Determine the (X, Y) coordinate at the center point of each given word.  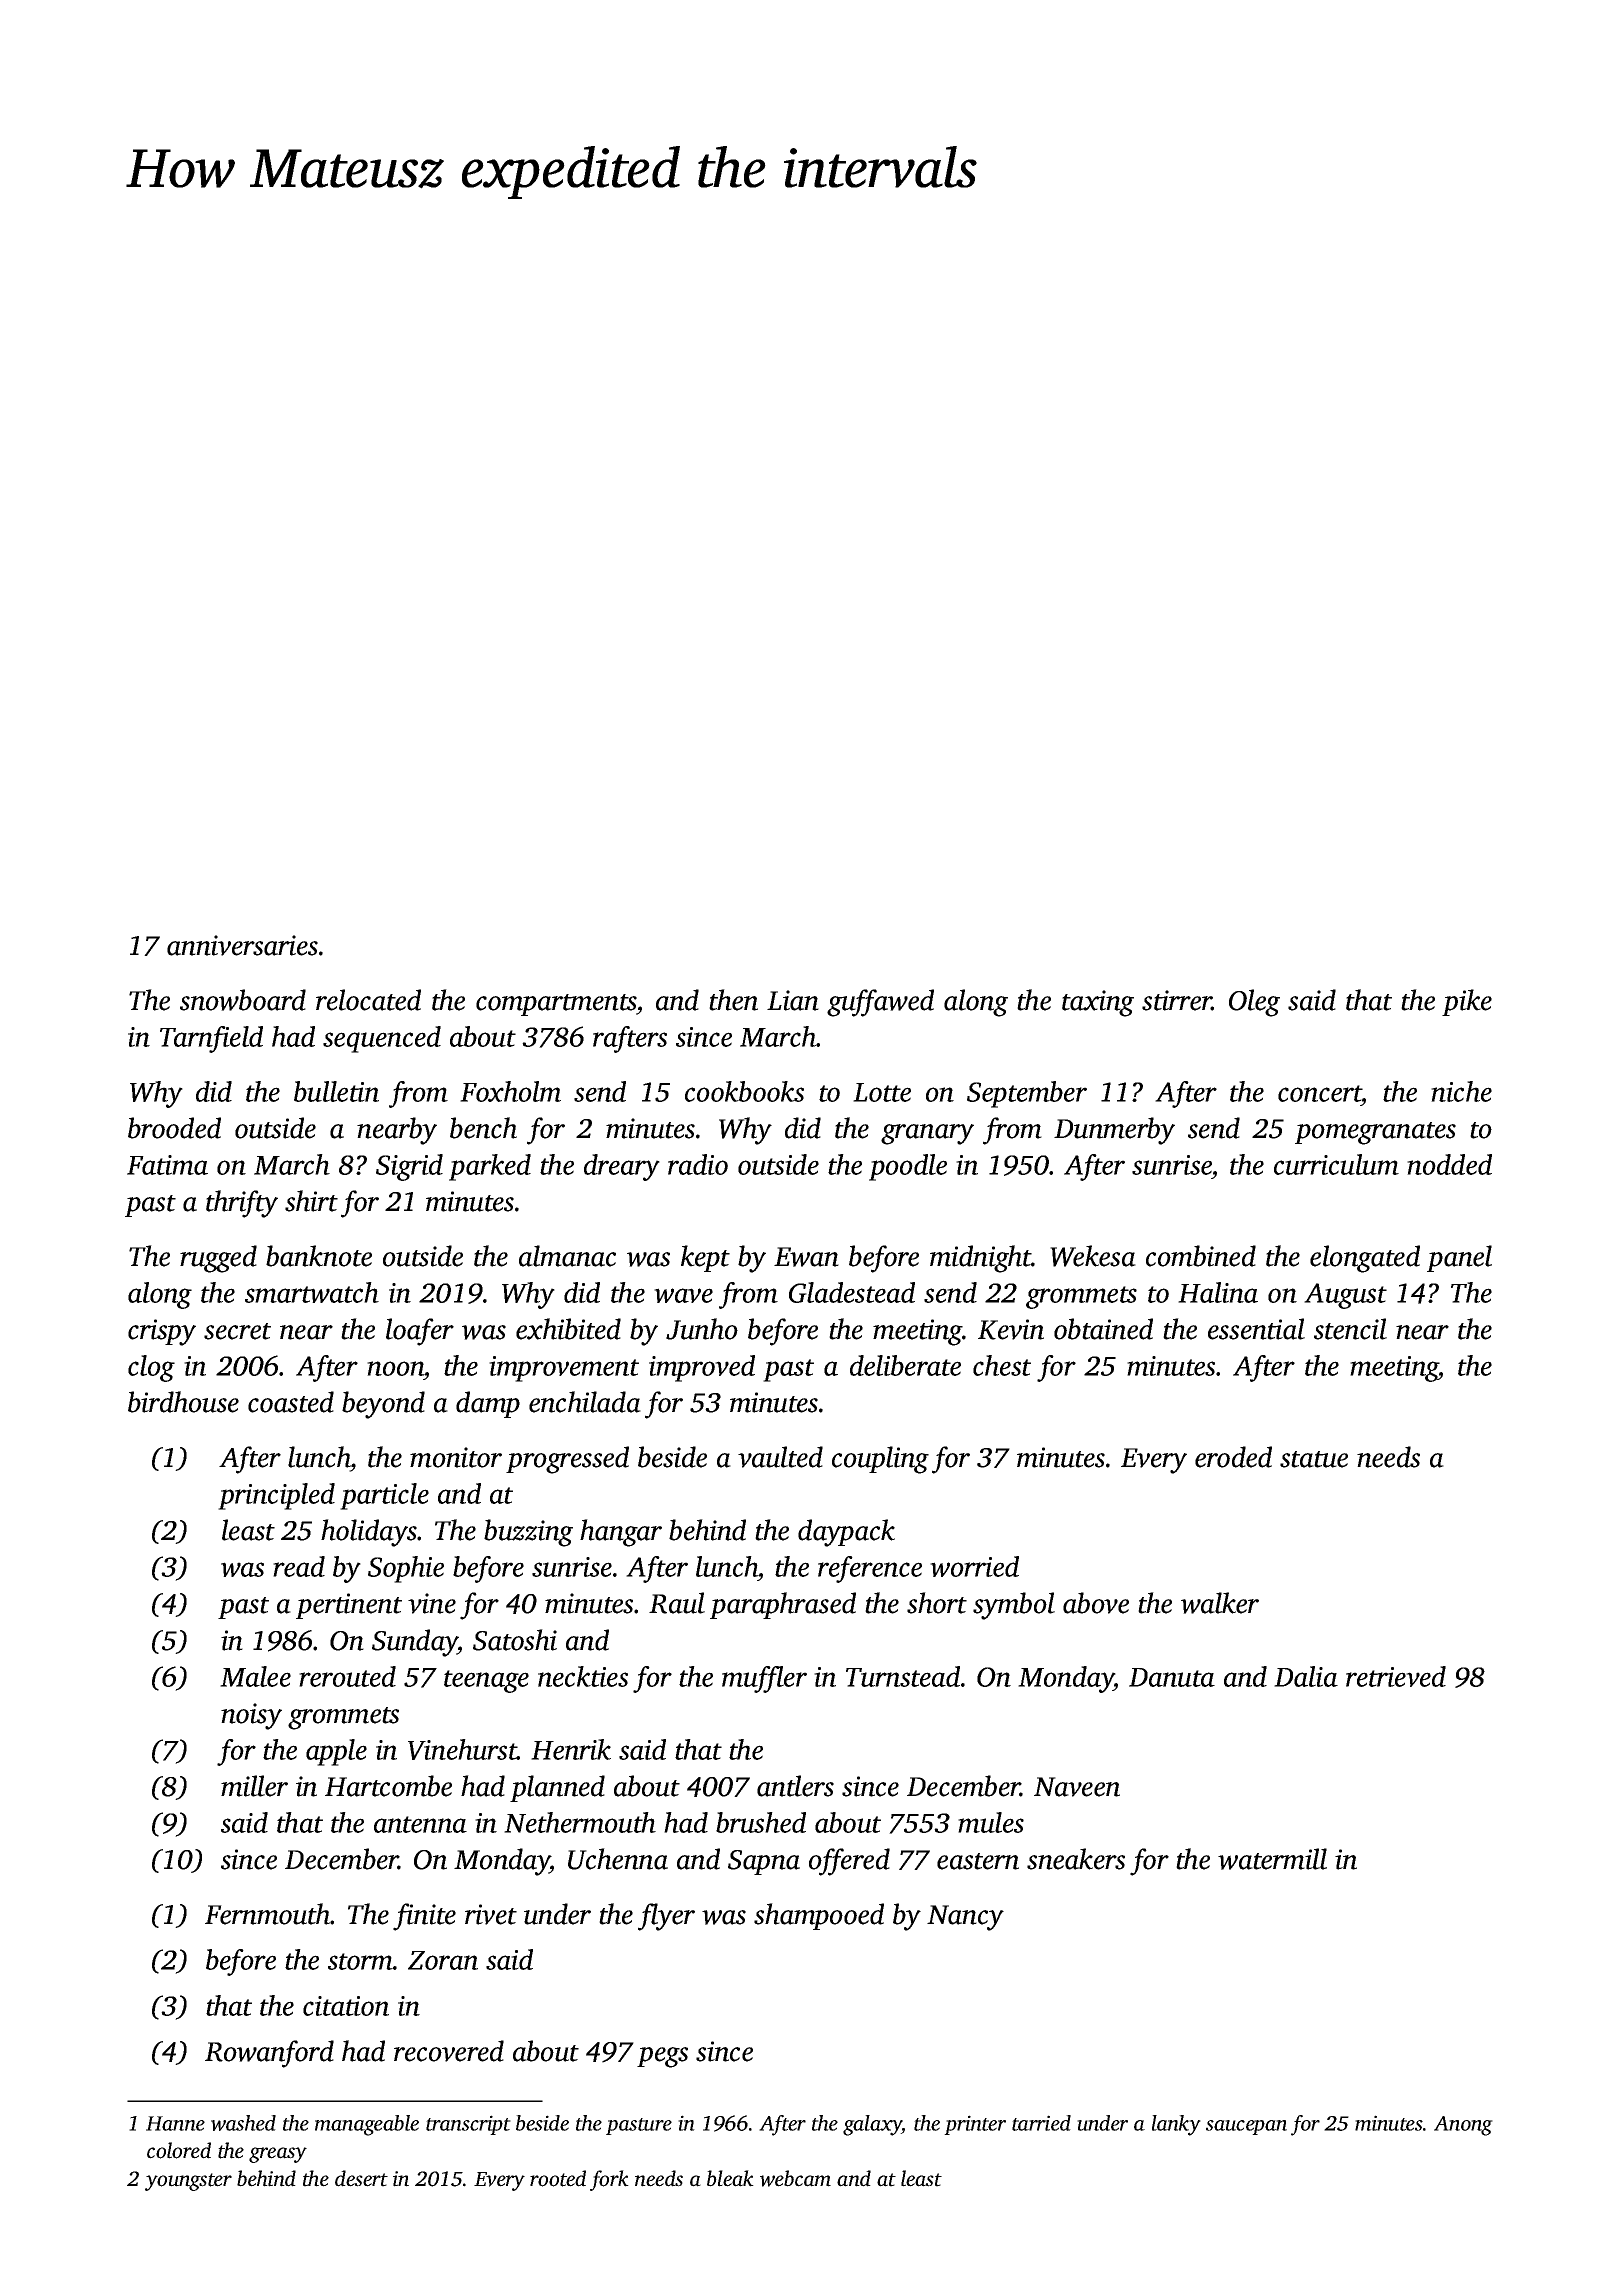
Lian (793, 1000)
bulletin (336, 1091)
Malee (255, 1676)
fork (609, 2180)
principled (276, 1496)
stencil (1350, 1329)
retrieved (1396, 1676)
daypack (846, 1533)
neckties (583, 1676)
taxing (1098, 1003)
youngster (188, 2182)
